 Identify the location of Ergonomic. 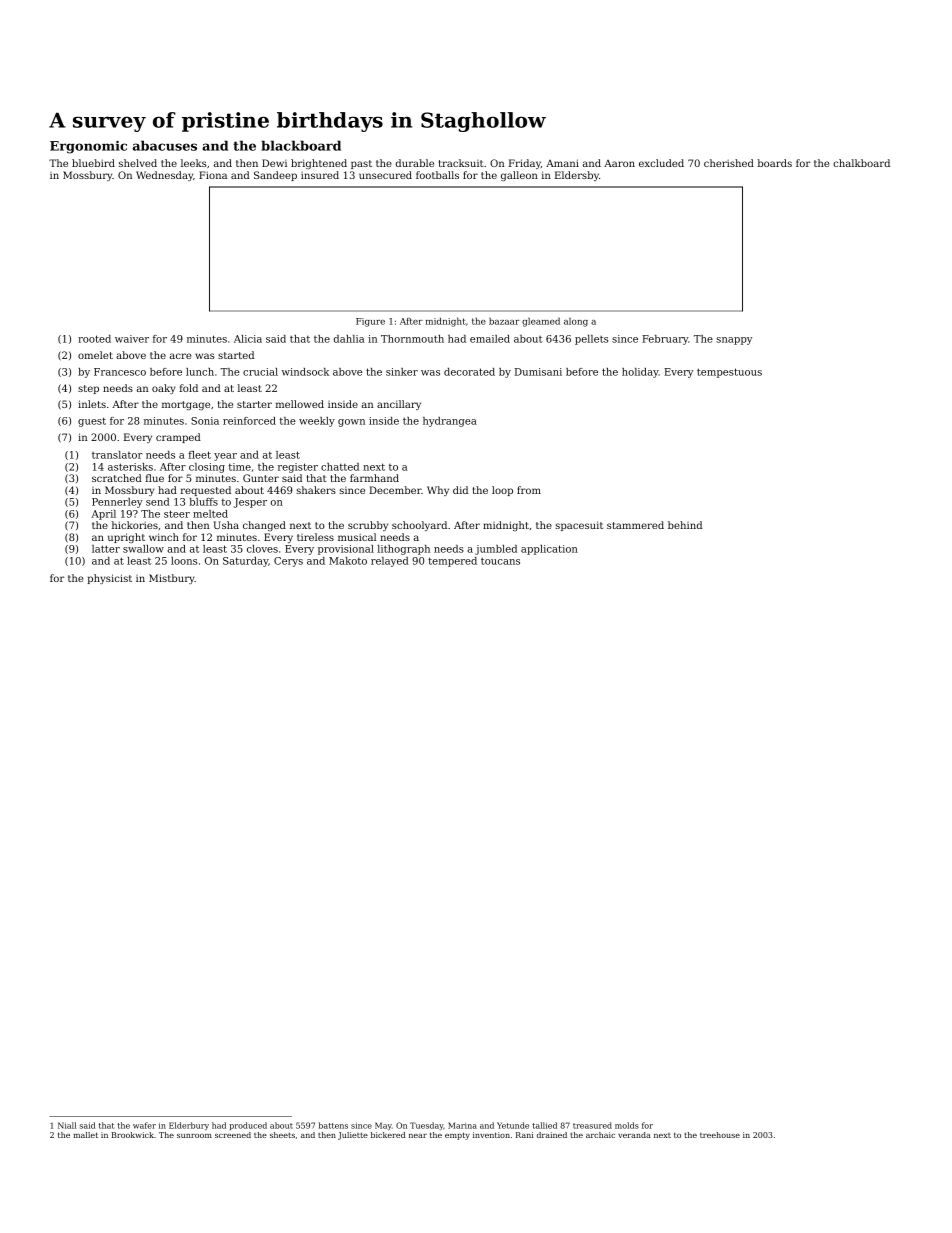
(88, 147).
